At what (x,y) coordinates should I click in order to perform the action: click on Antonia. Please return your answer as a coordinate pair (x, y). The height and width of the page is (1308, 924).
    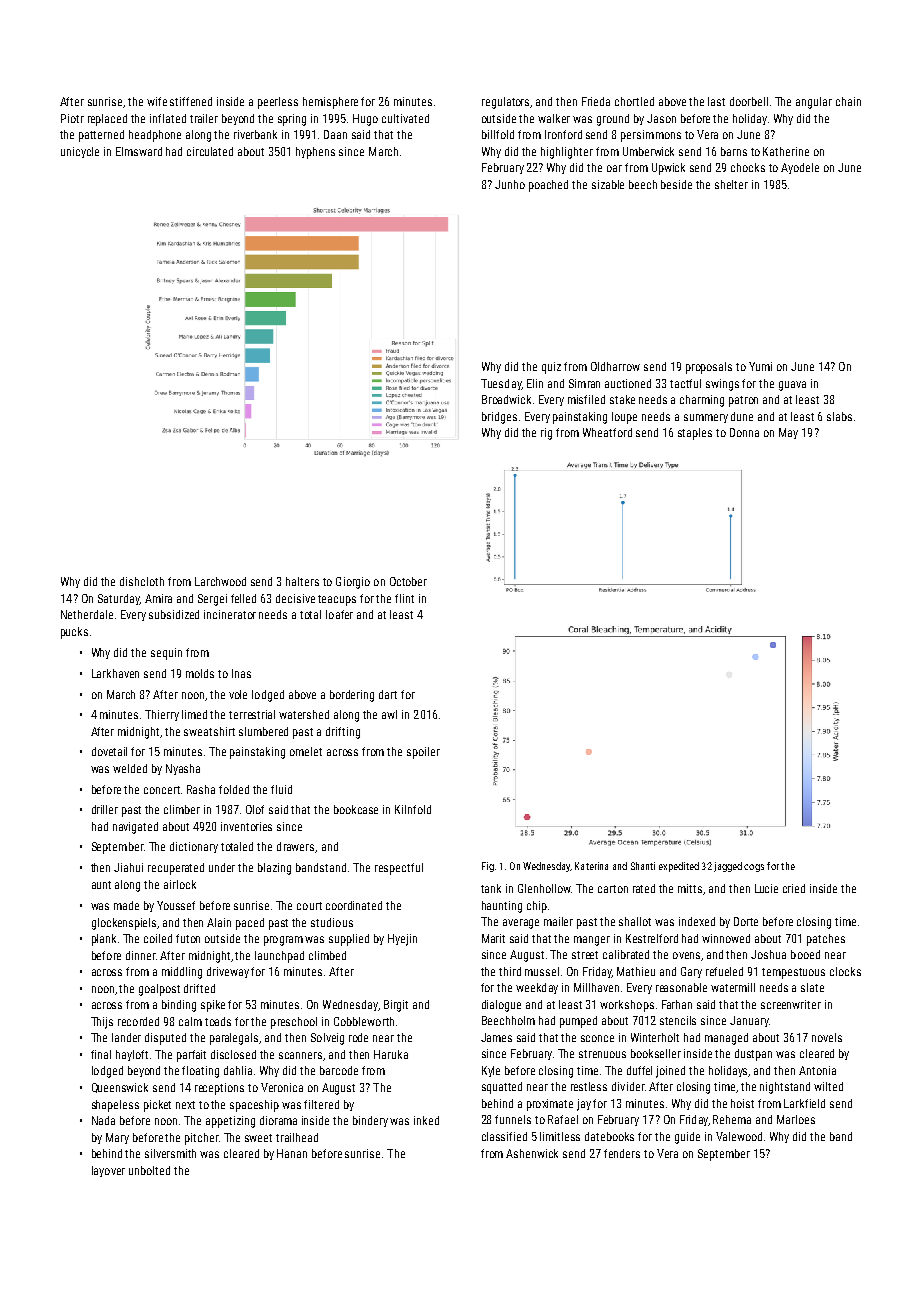
    Looking at the image, I should click on (817, 1070).
